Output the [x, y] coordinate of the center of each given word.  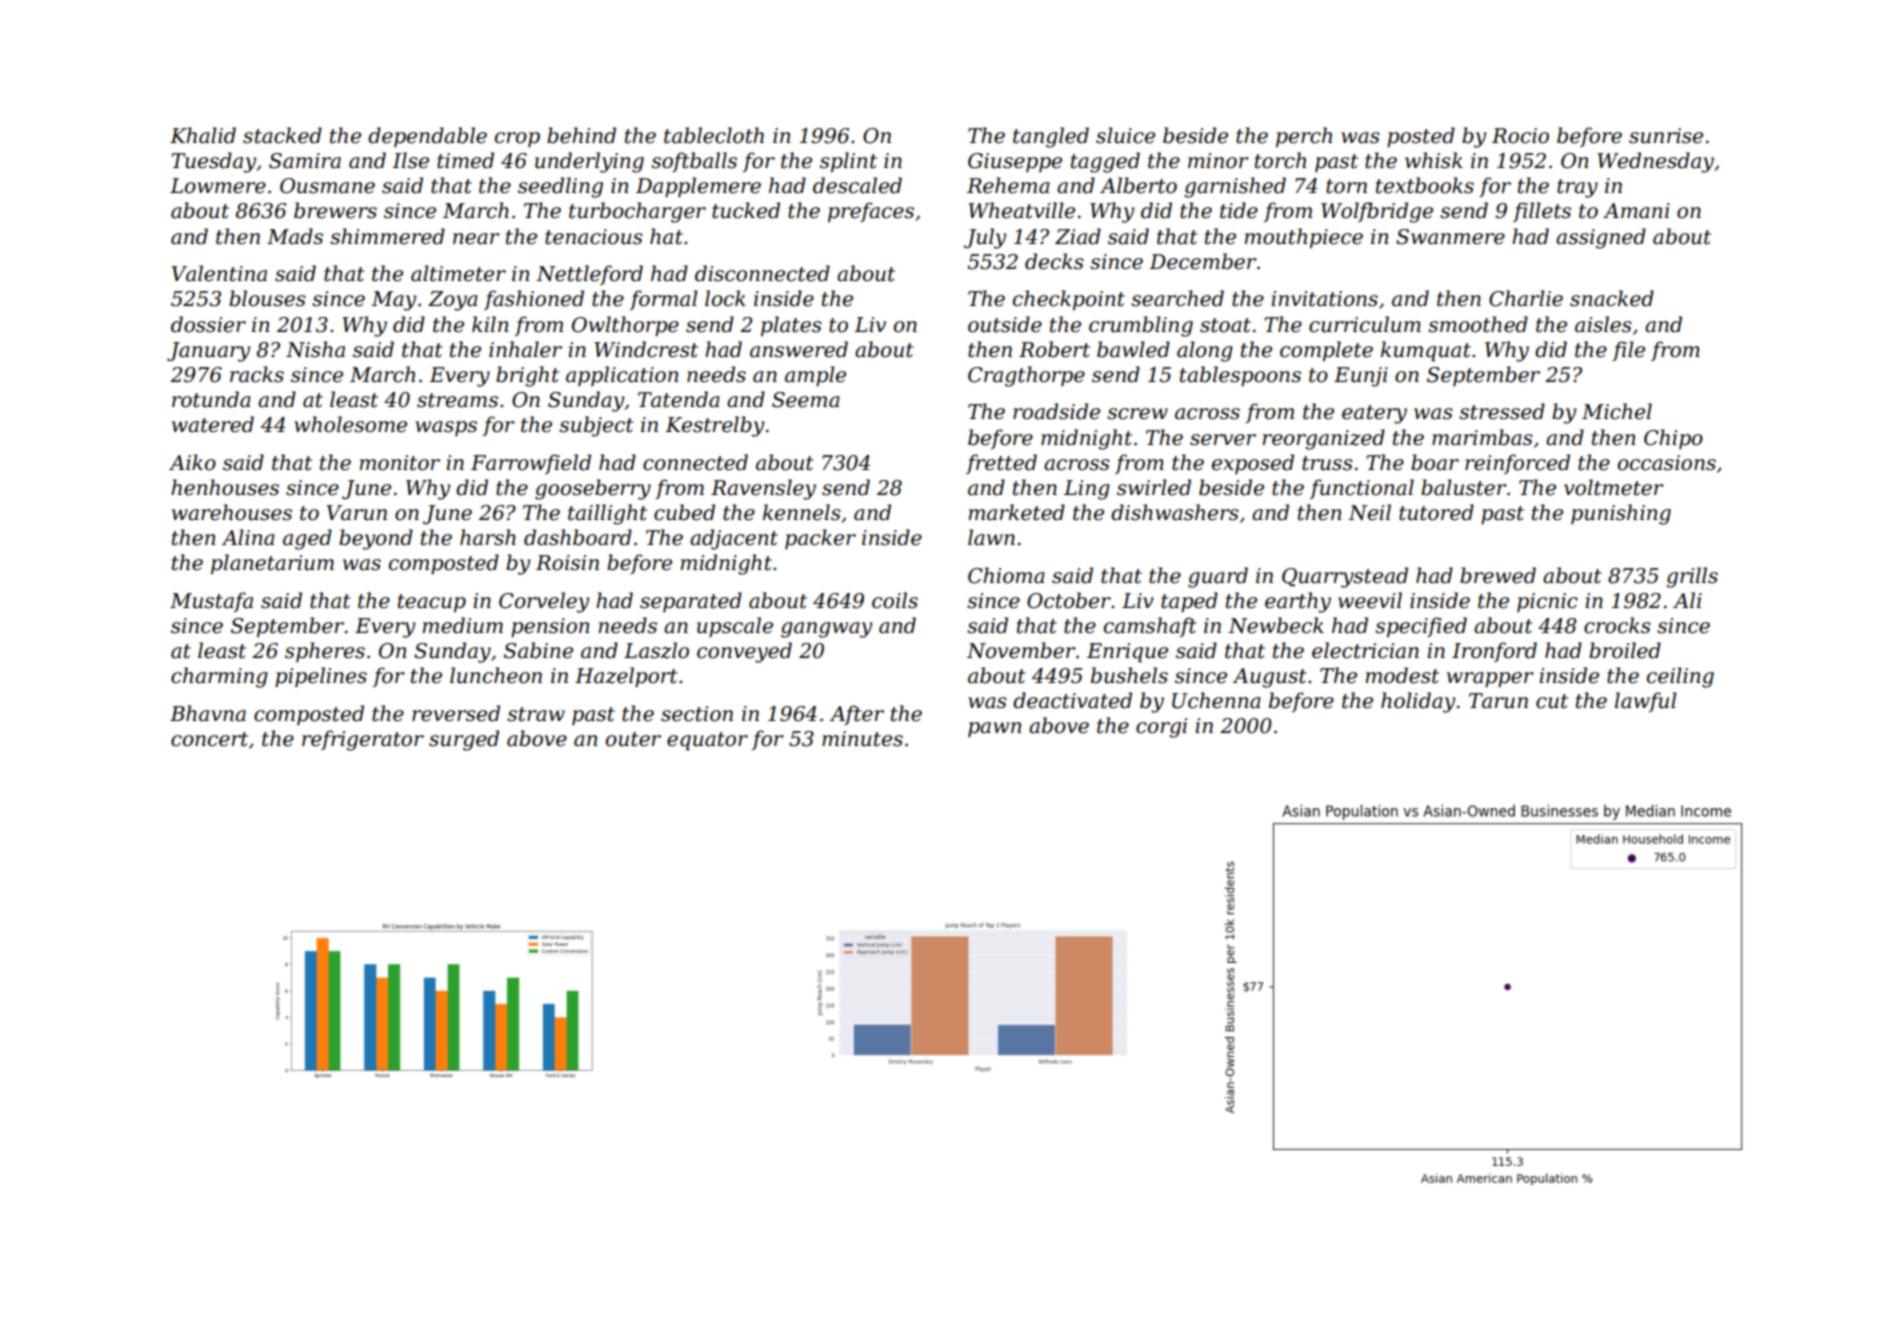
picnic [1547, 602]
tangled [1051, 137]
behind [581, 135]
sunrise [1666, 136]
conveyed [744, 652]
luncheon [496, 675]
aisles [1603, 324]
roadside [1056, 411]
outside [1005, 324]
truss [1327, 463]
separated [691, 602]
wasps [446, 428]
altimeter [458, 273]
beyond [376, 539]
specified [1421, 627]
